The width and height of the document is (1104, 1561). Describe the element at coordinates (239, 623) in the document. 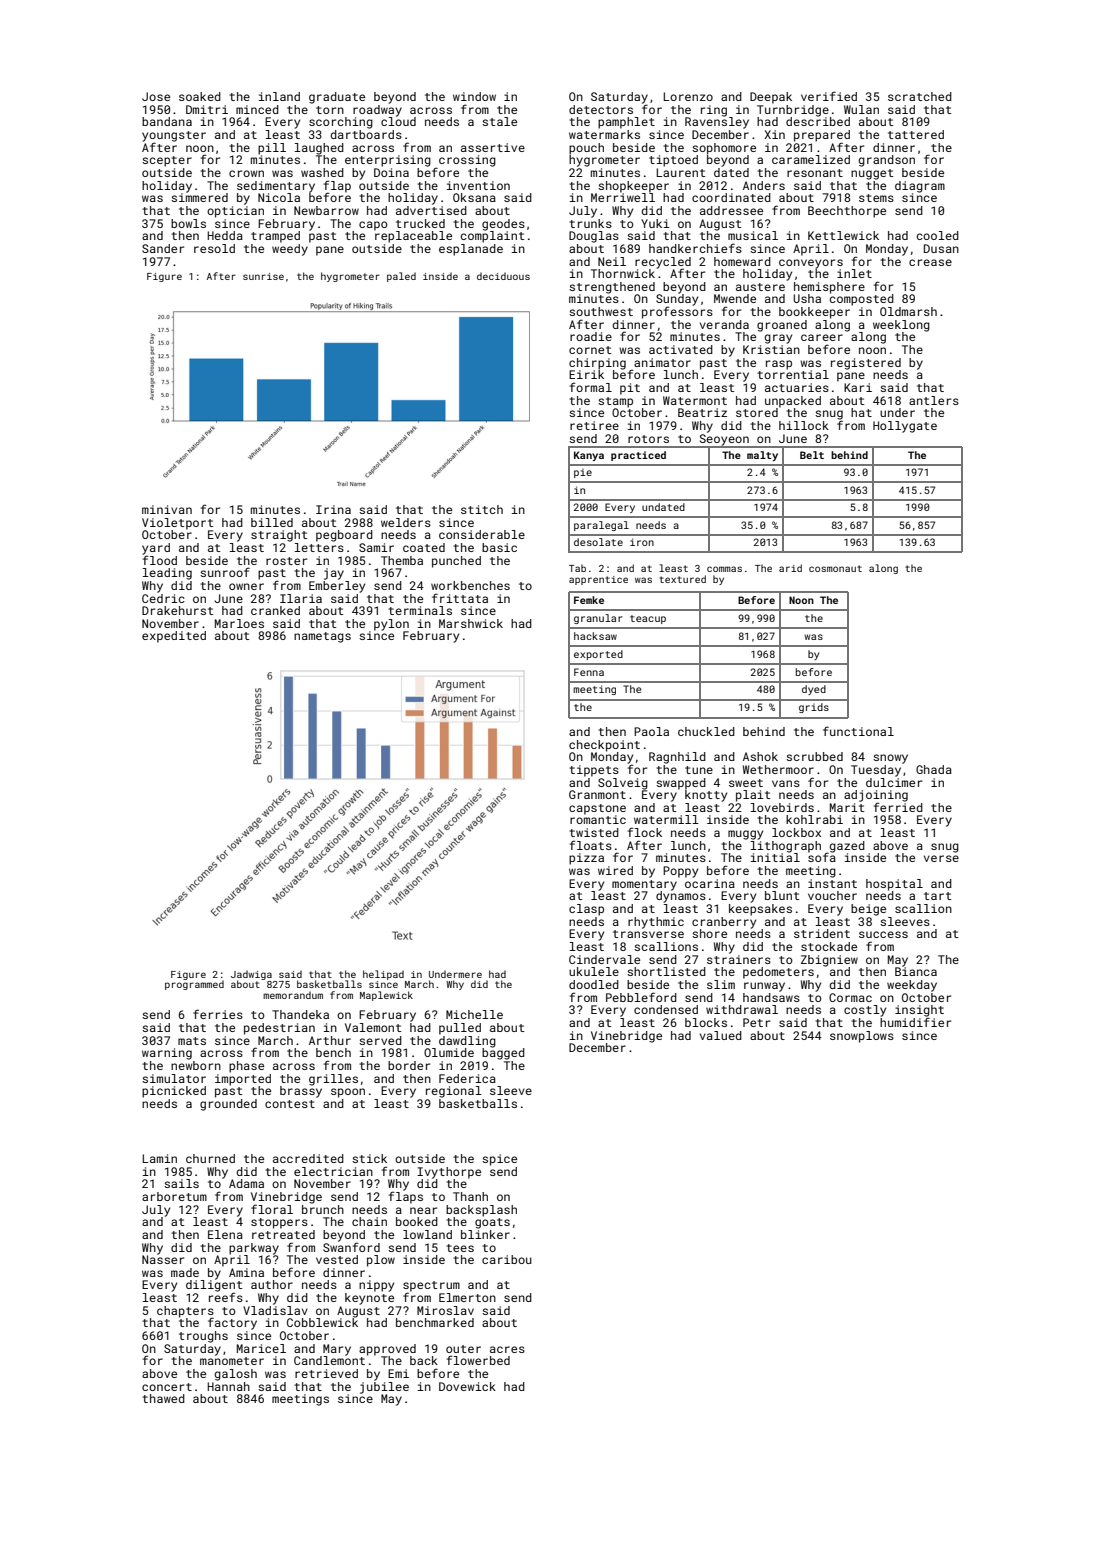

I see `Marloes` at that location.
